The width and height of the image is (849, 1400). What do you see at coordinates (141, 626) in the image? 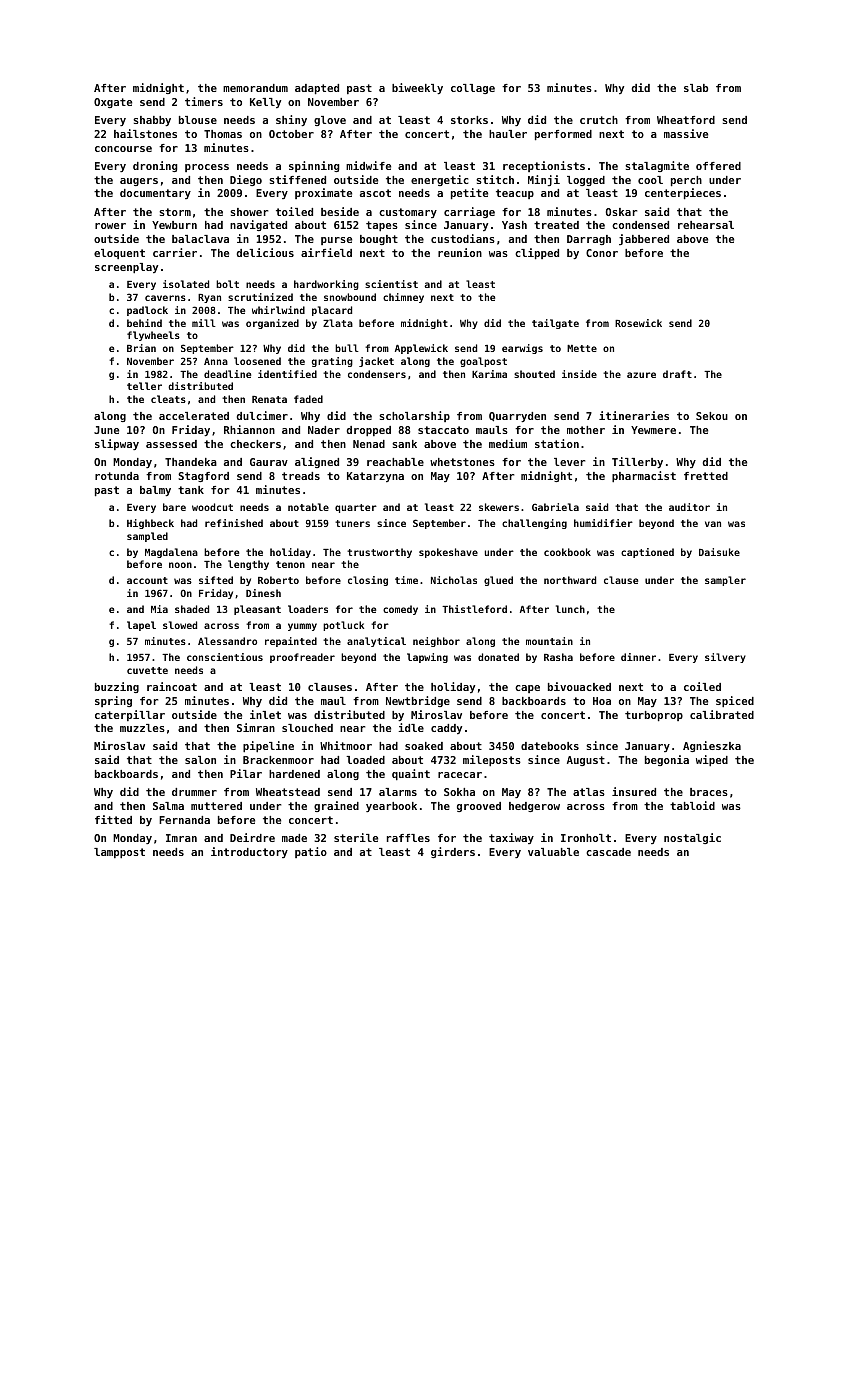
I see `lapel` at bounding box center [141, 626].
